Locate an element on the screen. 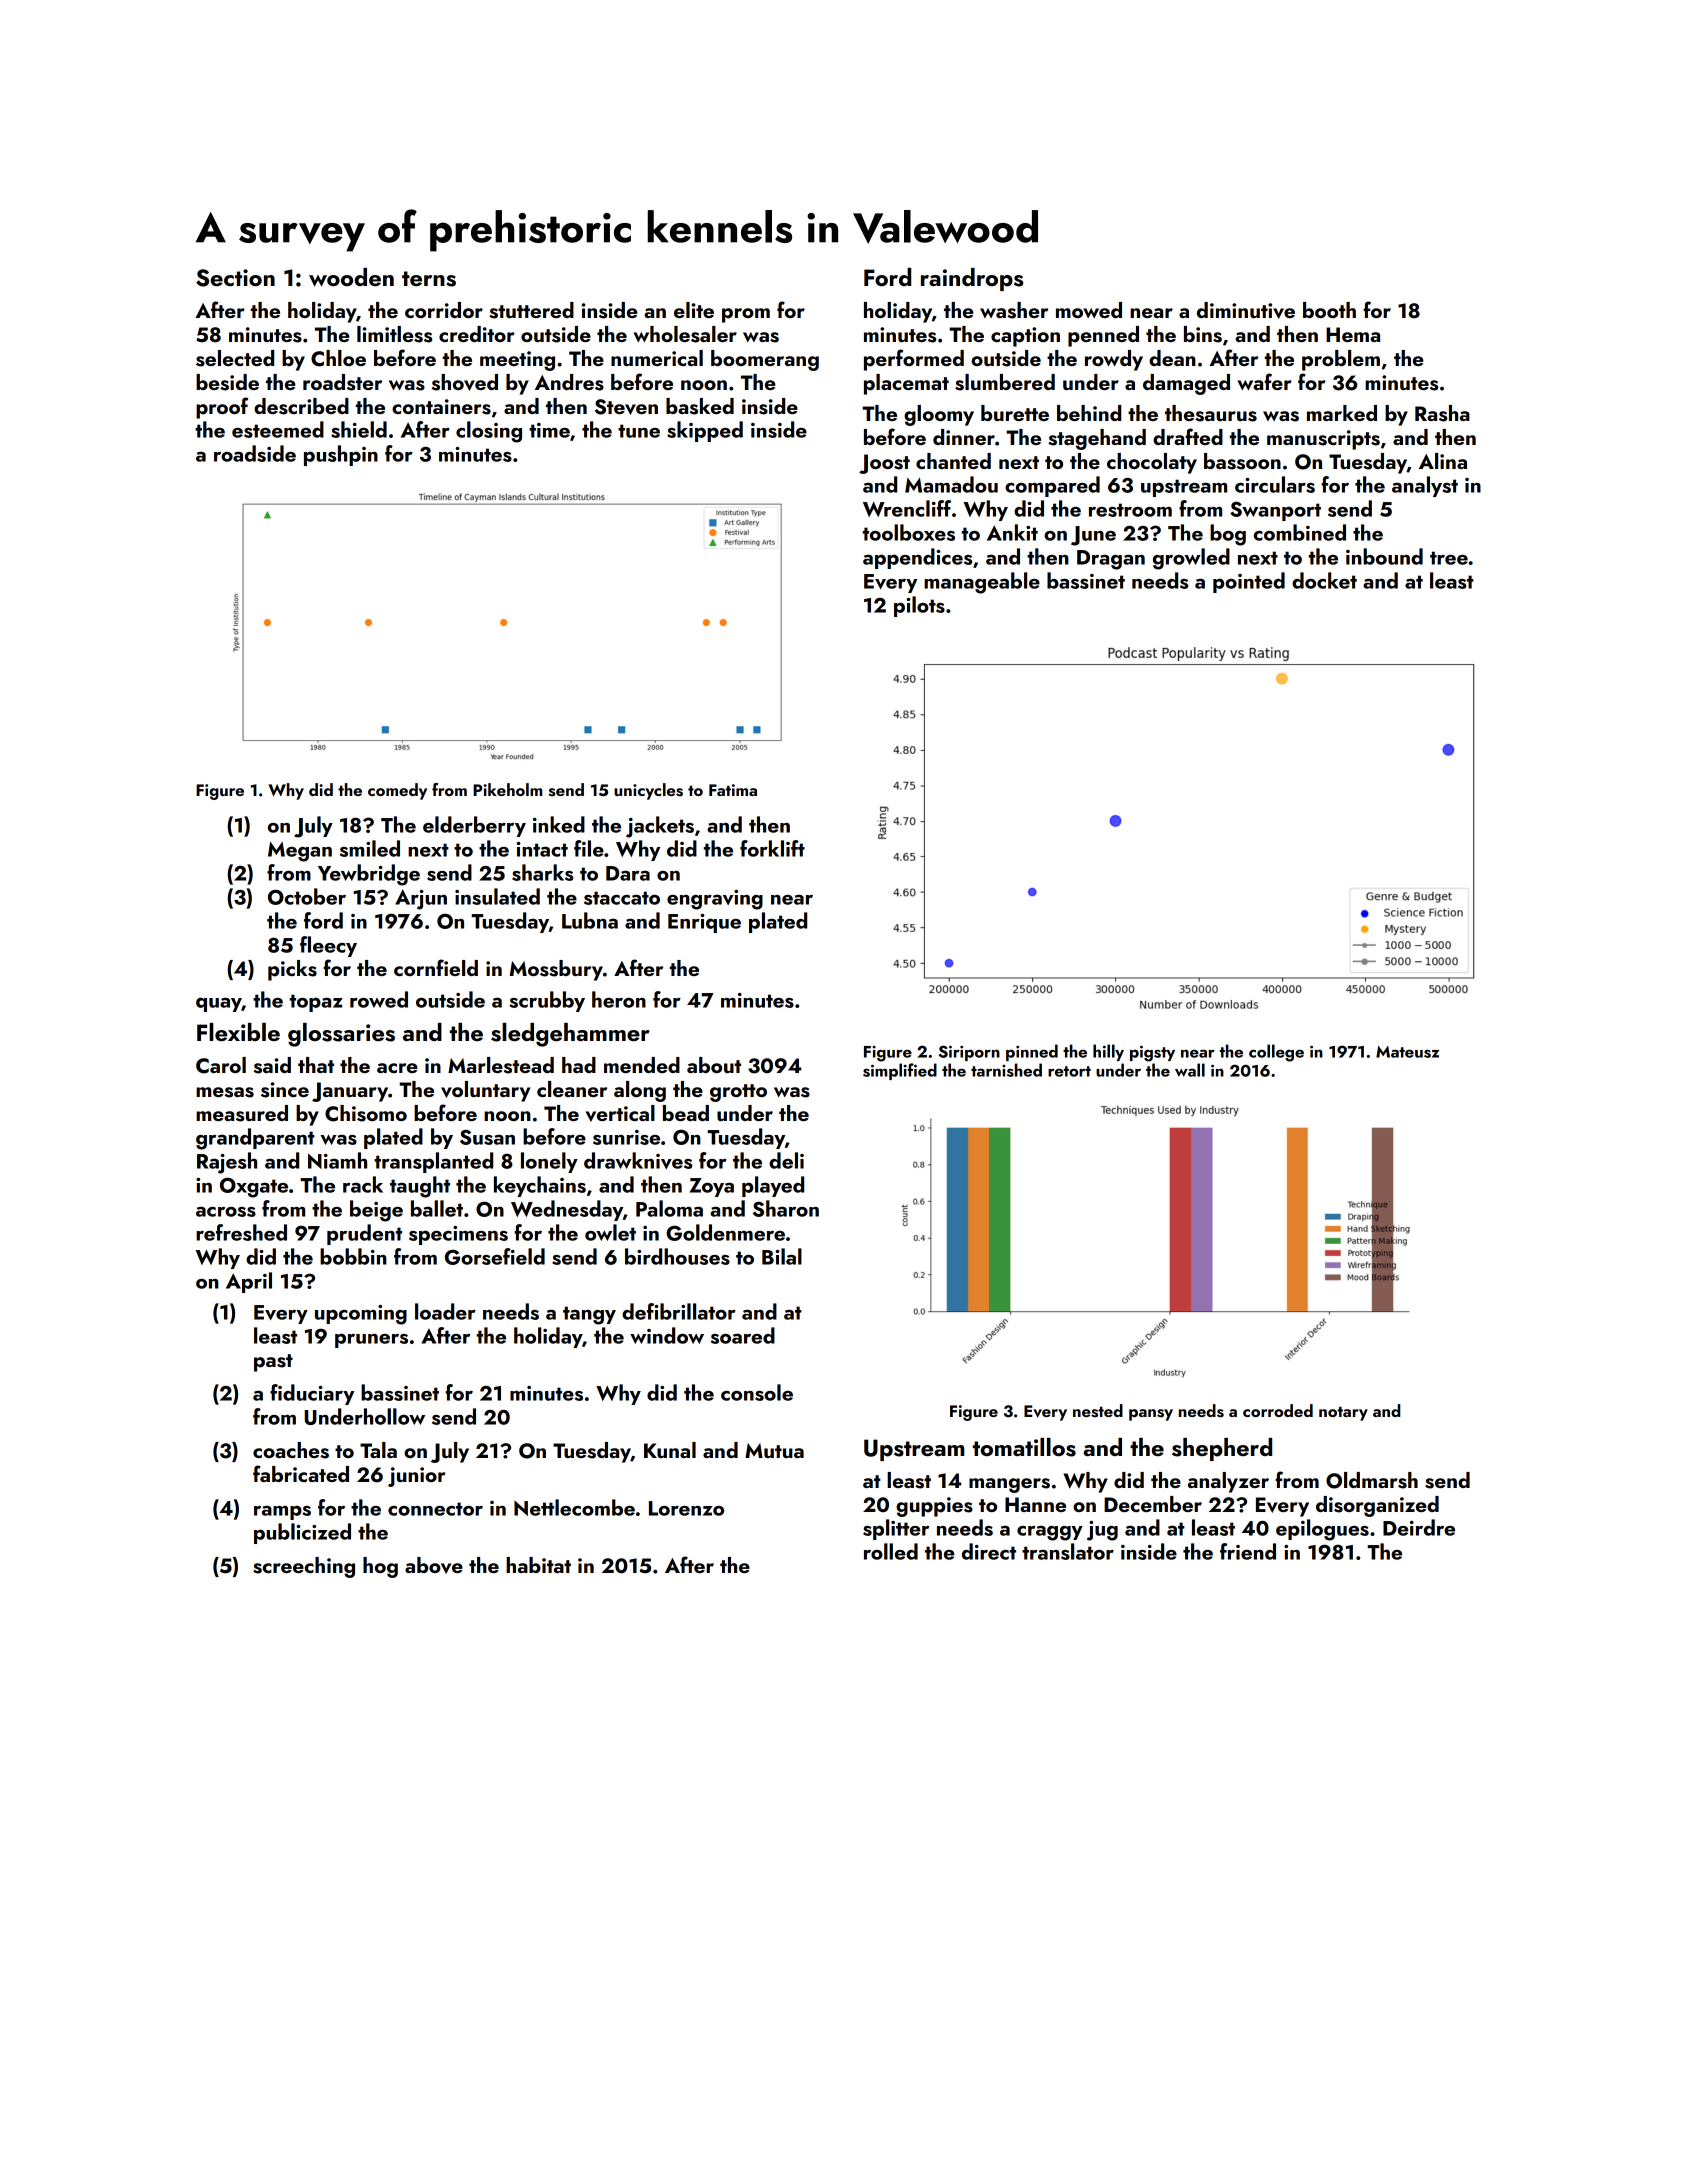 The width and height of the screenshot is (1683, 2178). Mateusz is located at coordinates (1407, 1052).
